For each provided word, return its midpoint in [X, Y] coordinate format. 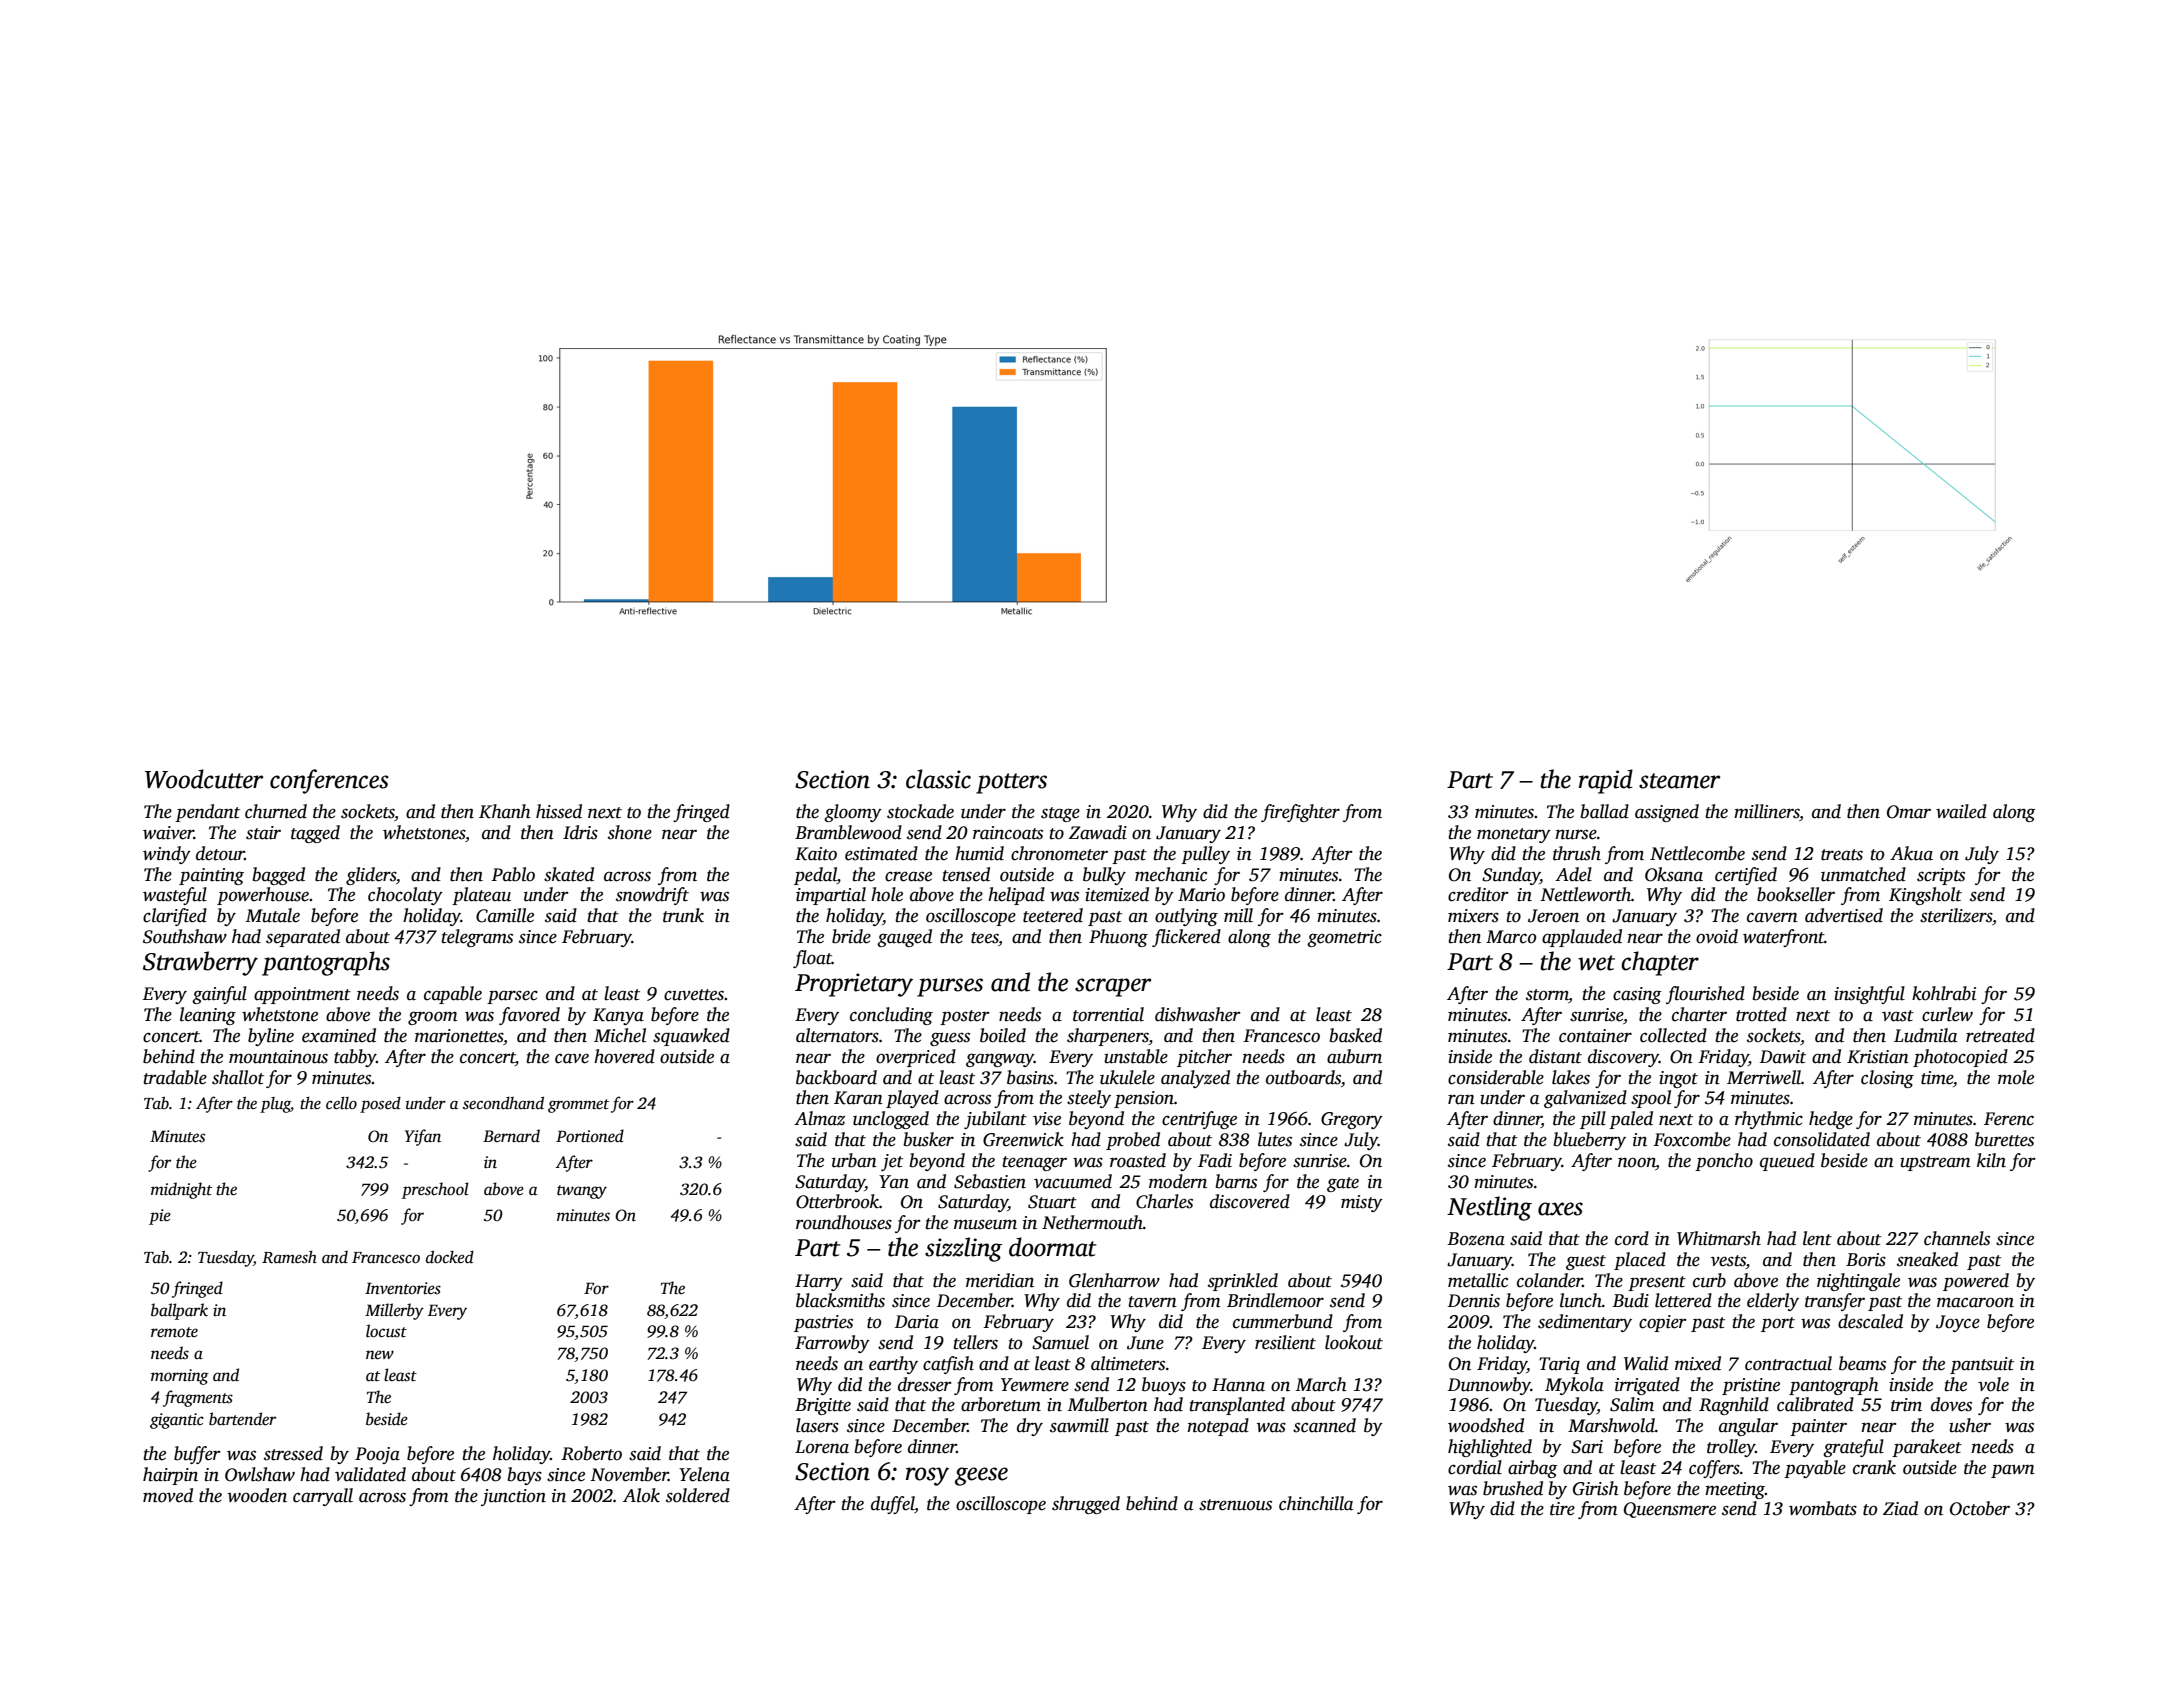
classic [938, 779]
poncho [1724, 1162]
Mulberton [1107, 1404]
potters [1011, 783]
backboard [836, 1077]
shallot [238, 1077]
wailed [1961, 811]
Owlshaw [260, 1474]
